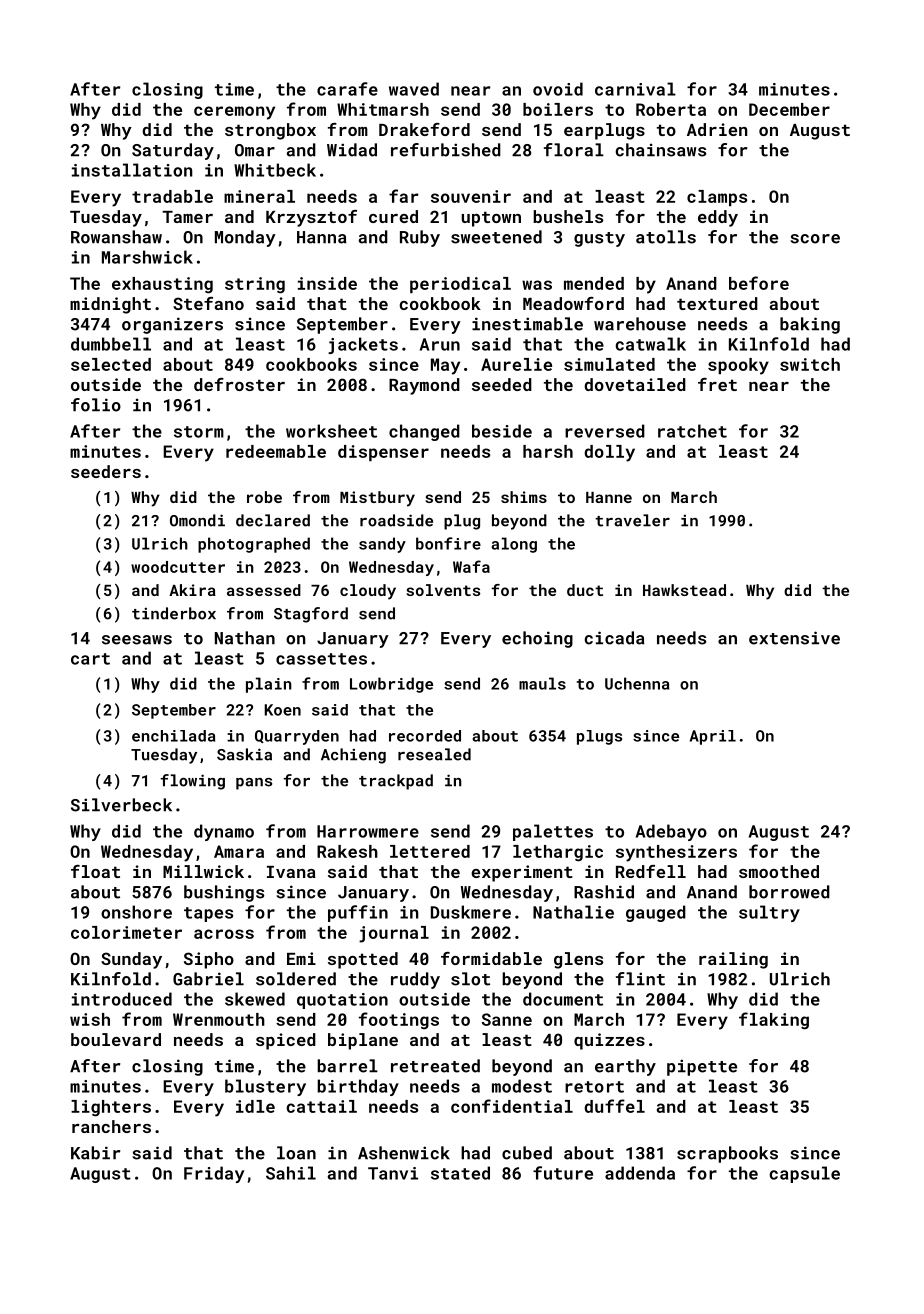  Describe the element at coordinates (573, 303) in the page. I see `Meadowford` at that location.
